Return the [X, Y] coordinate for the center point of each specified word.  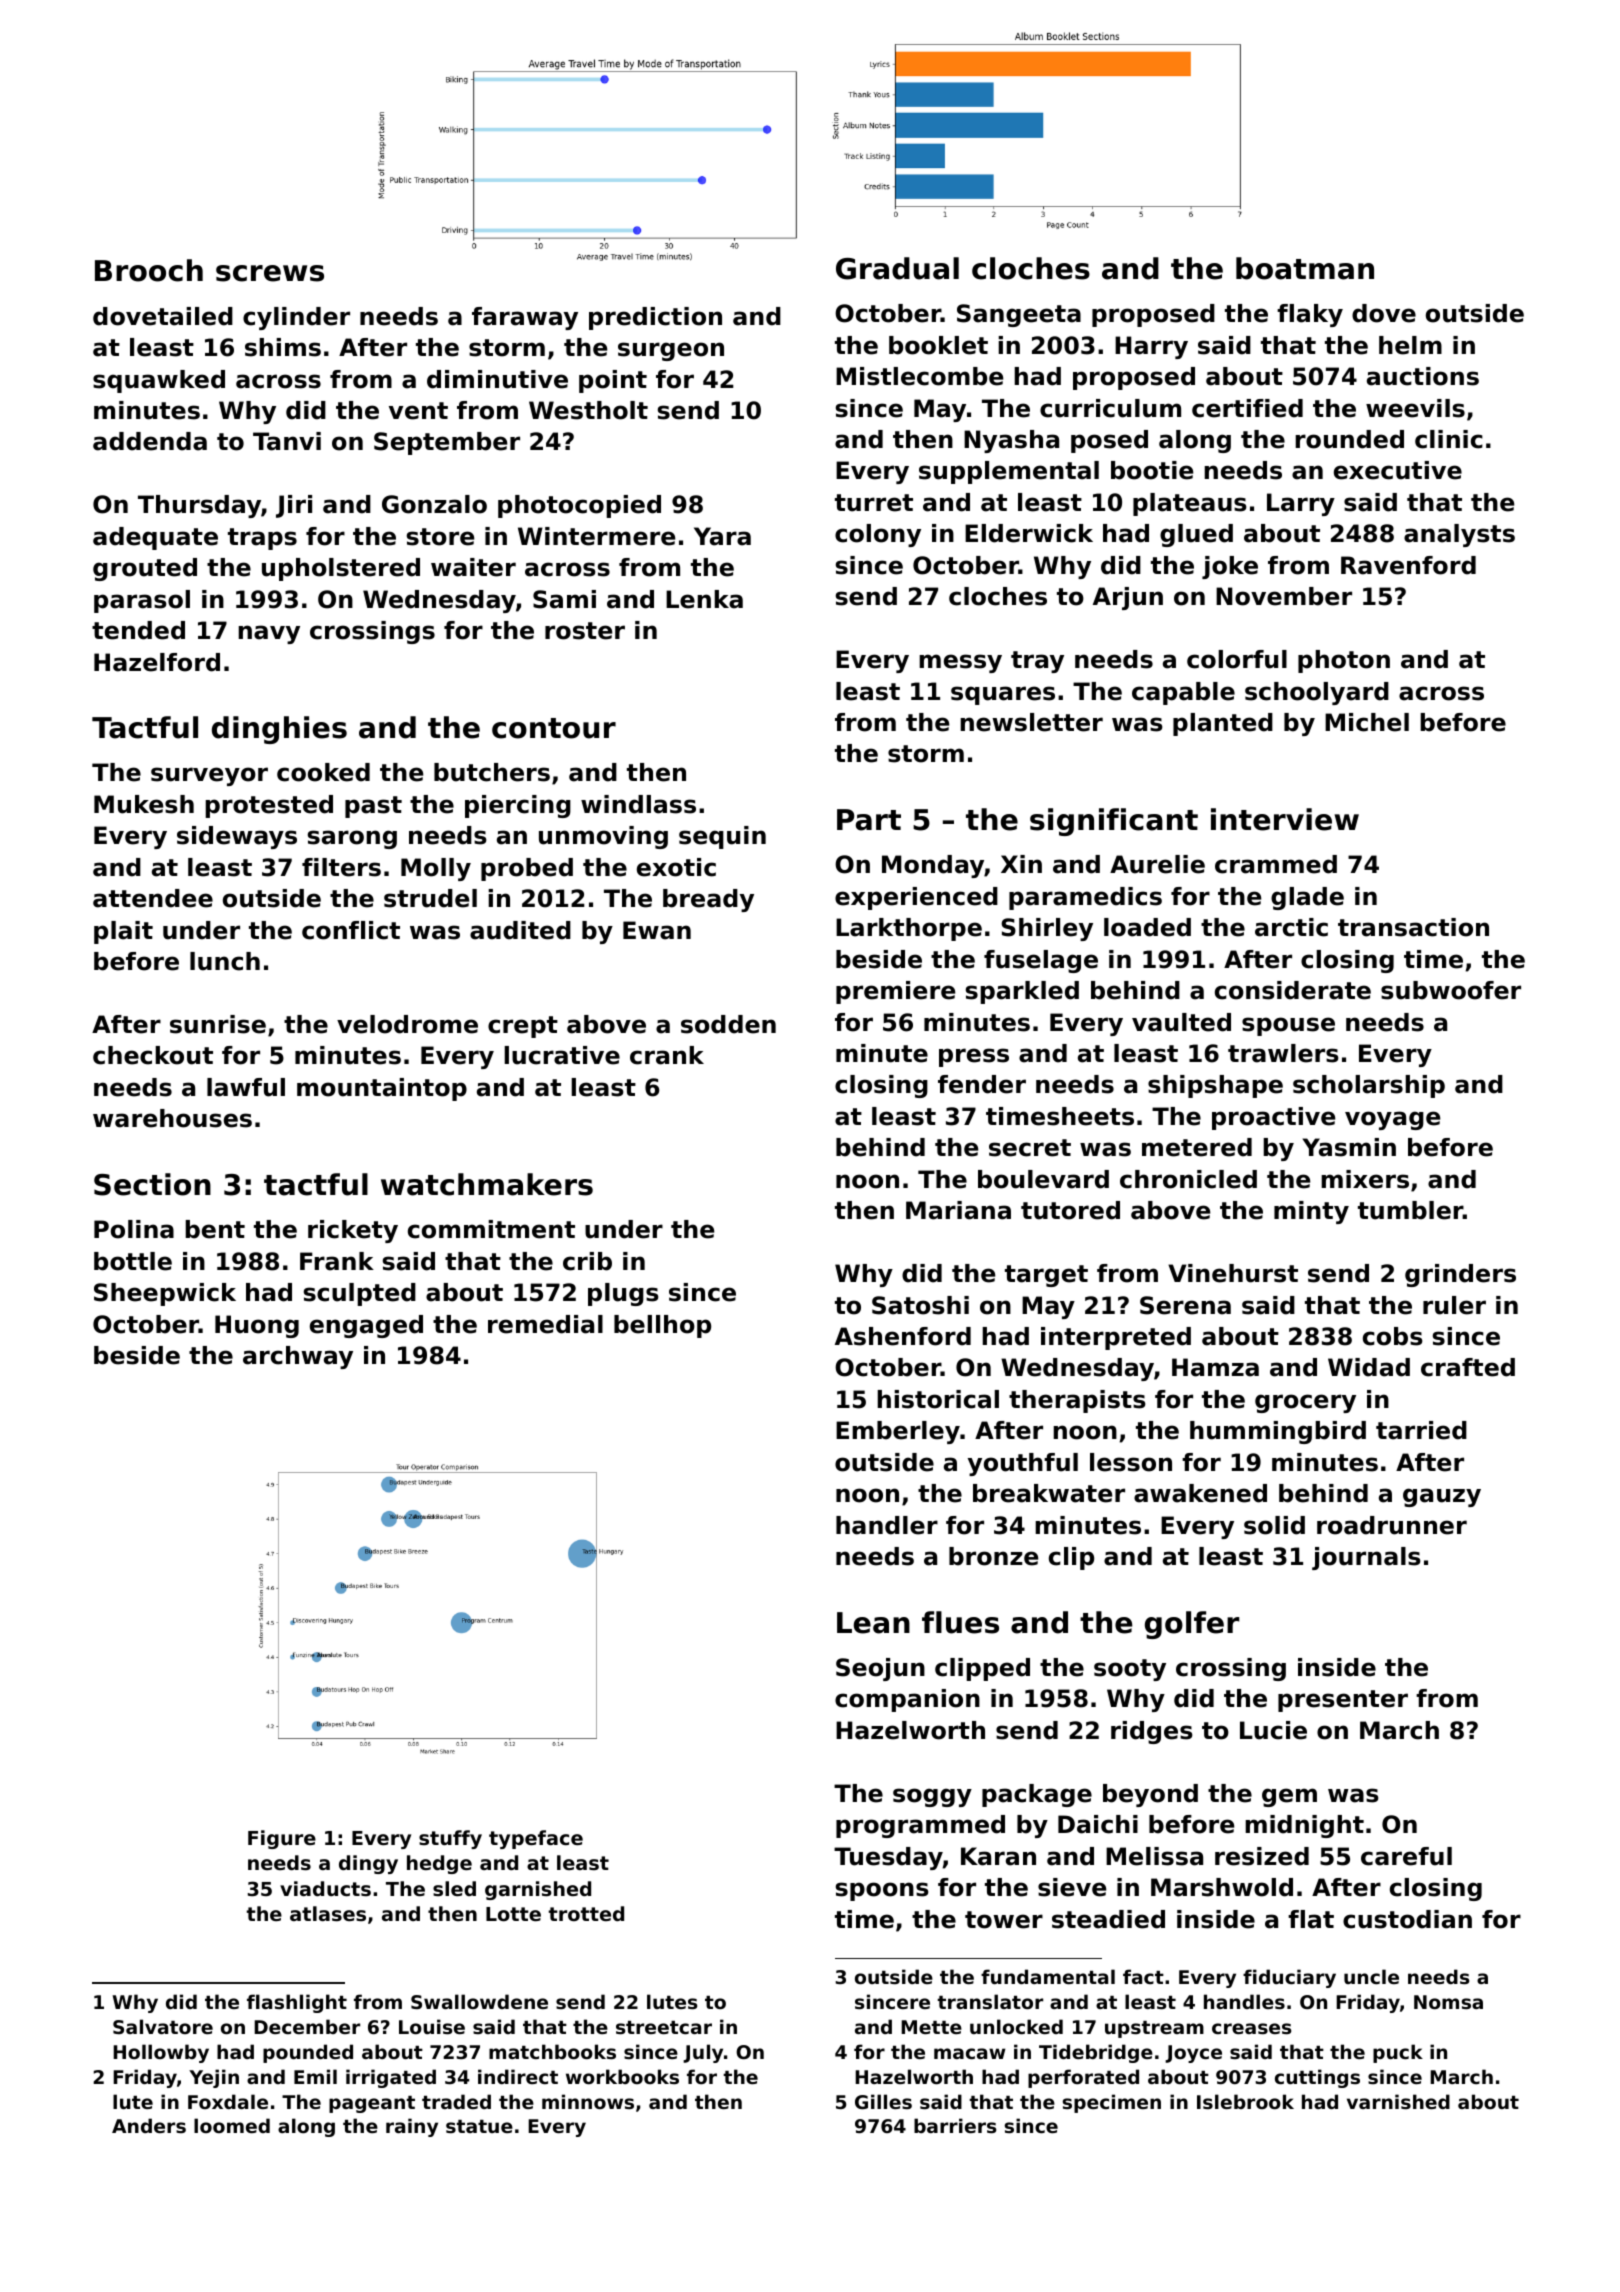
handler [887, 1525]
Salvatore [163, 2026]
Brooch [149, 270]
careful [1406, 1856]
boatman [1305, 268]
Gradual [897, 268]
